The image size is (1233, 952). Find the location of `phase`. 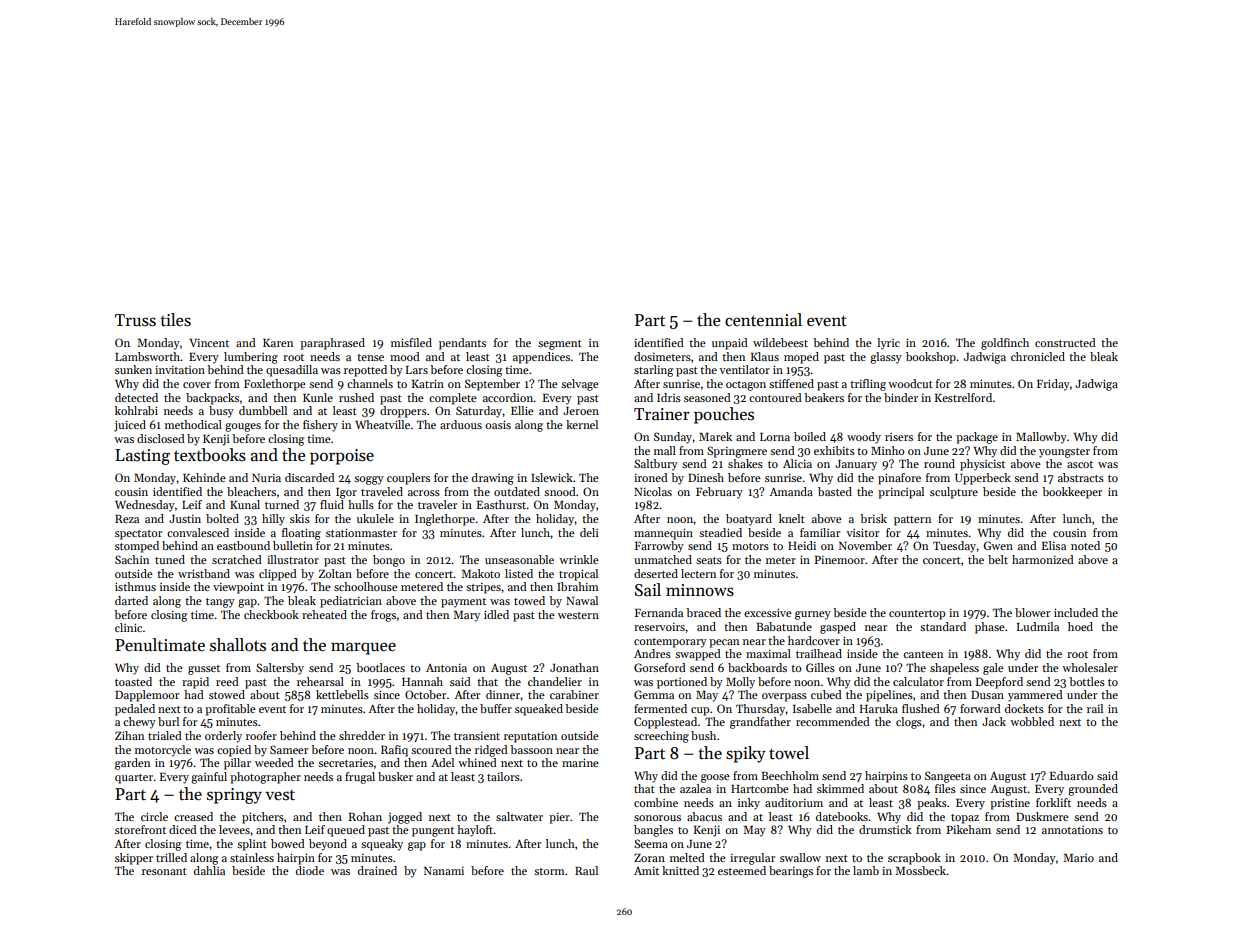

phase is located at coordinates (990, 628).
